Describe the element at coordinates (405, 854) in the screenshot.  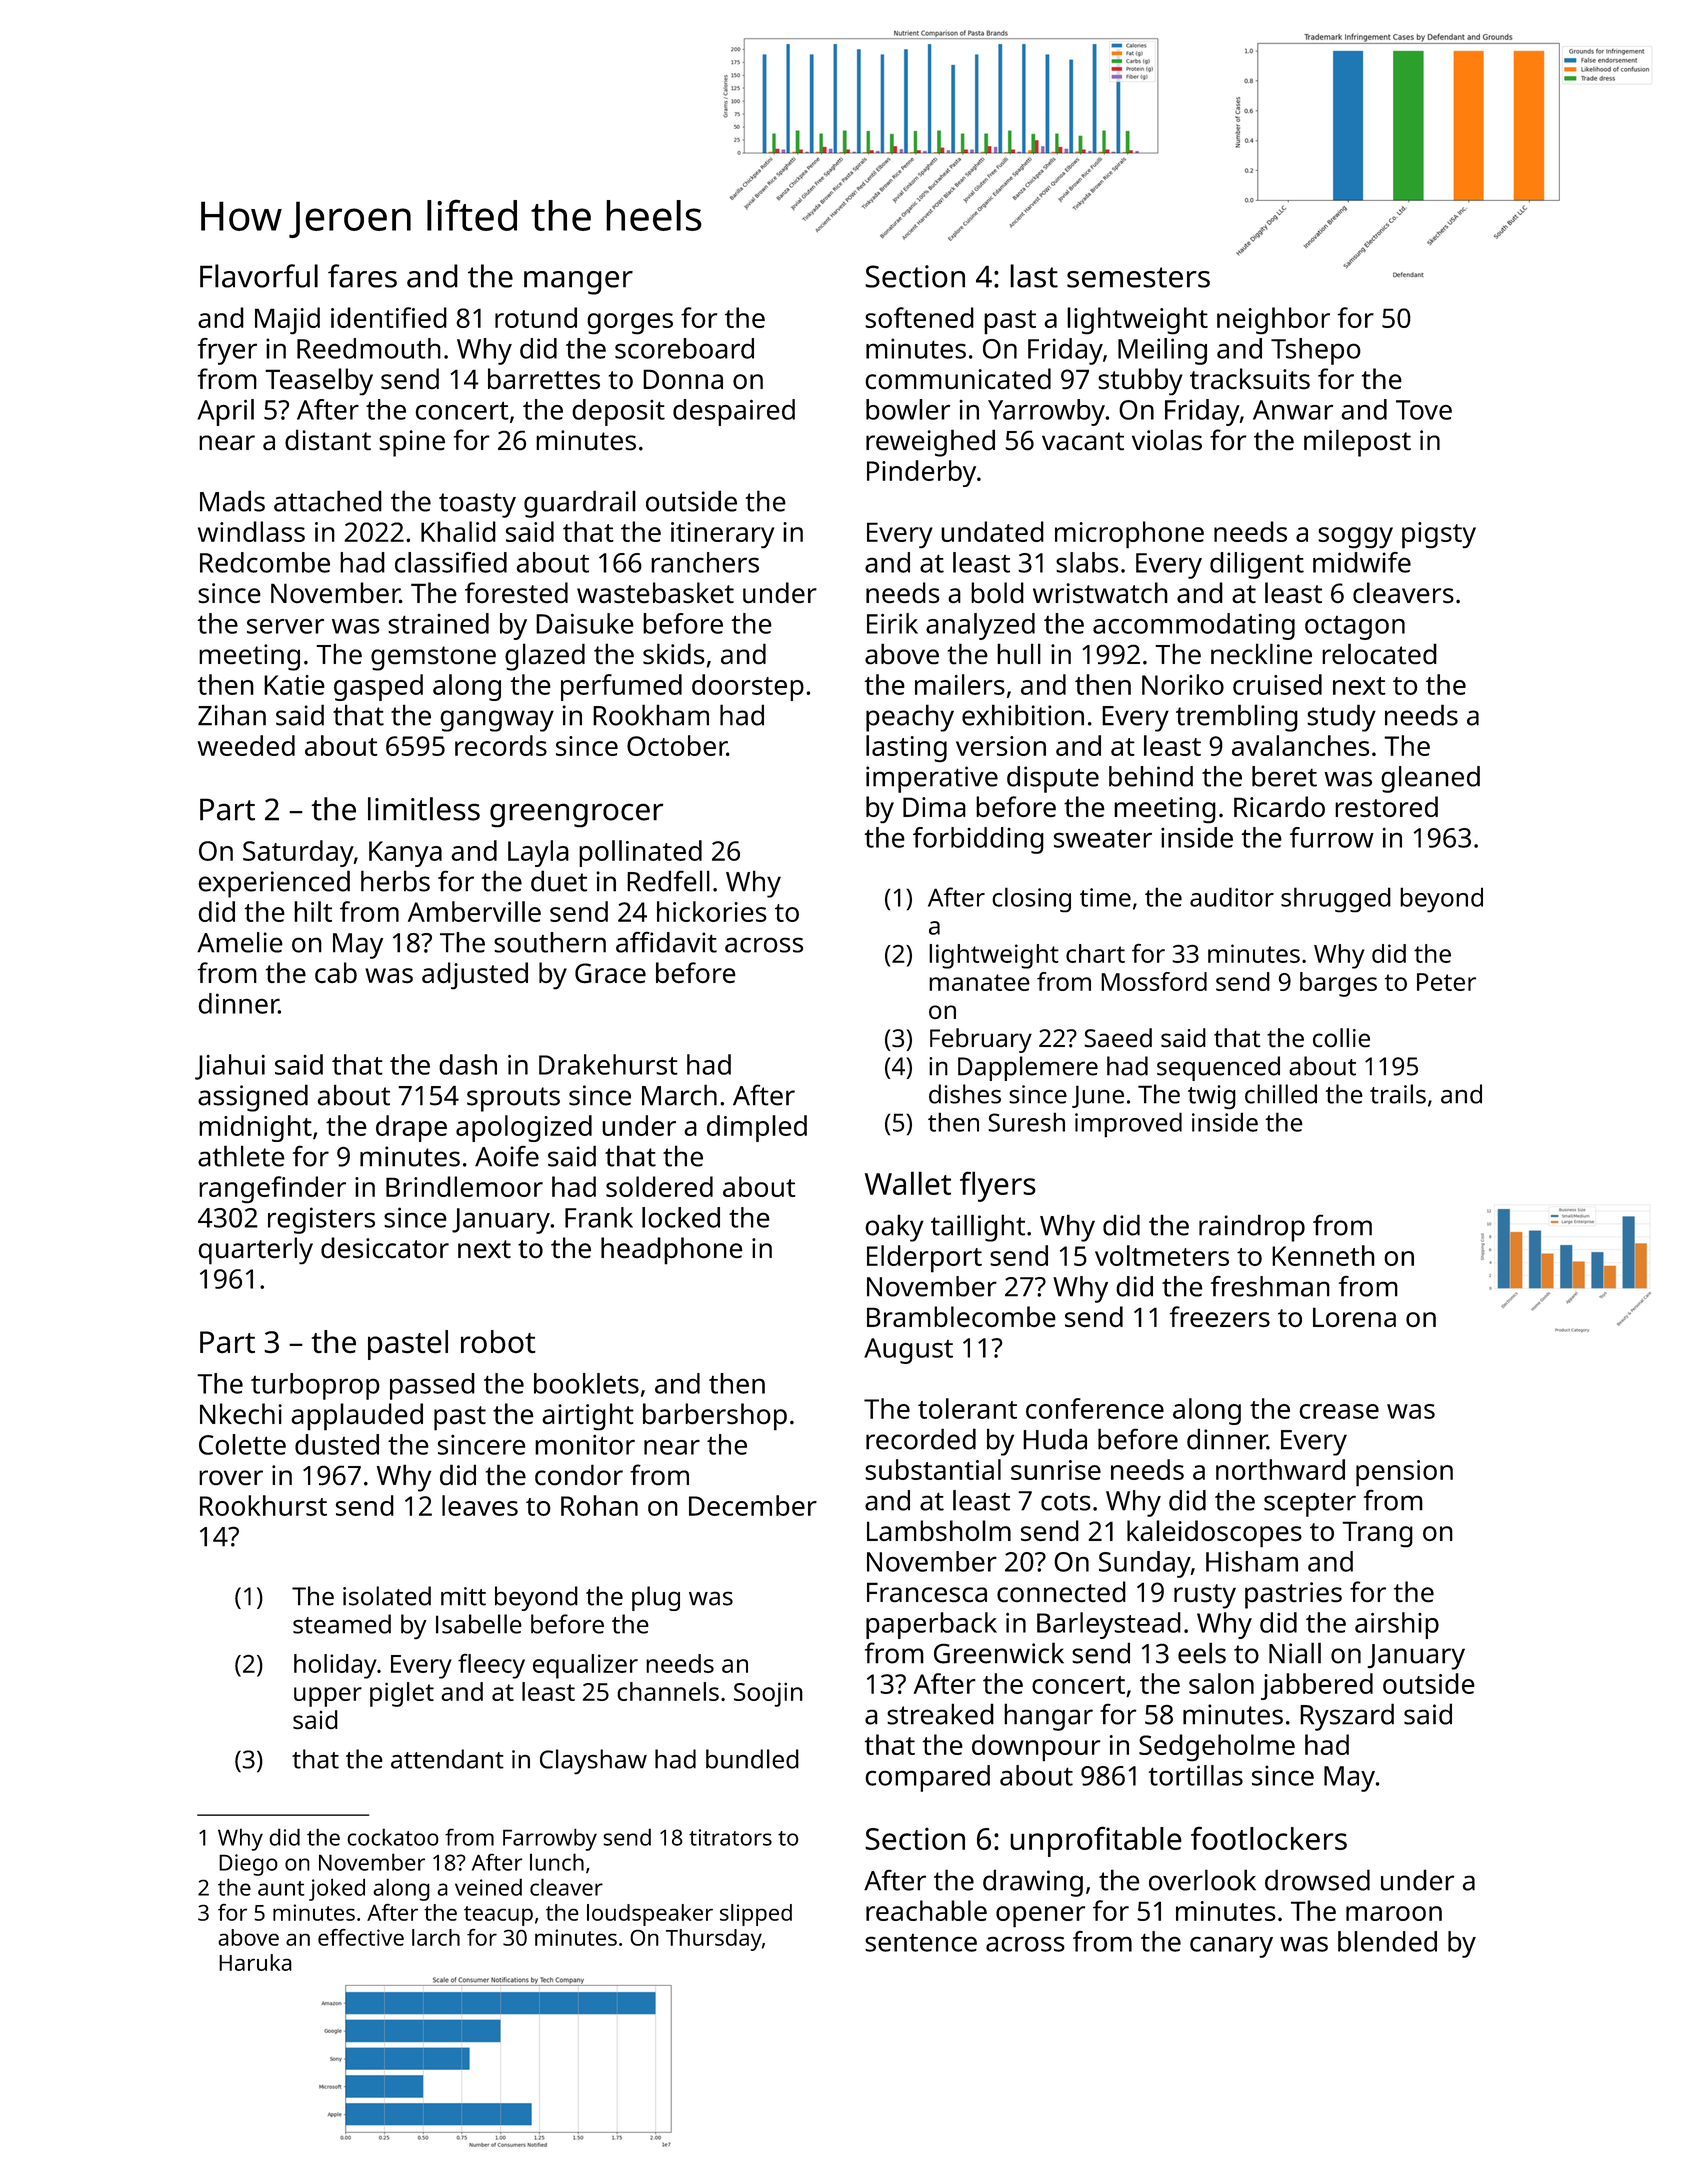
I see `Kanya` at that location.
